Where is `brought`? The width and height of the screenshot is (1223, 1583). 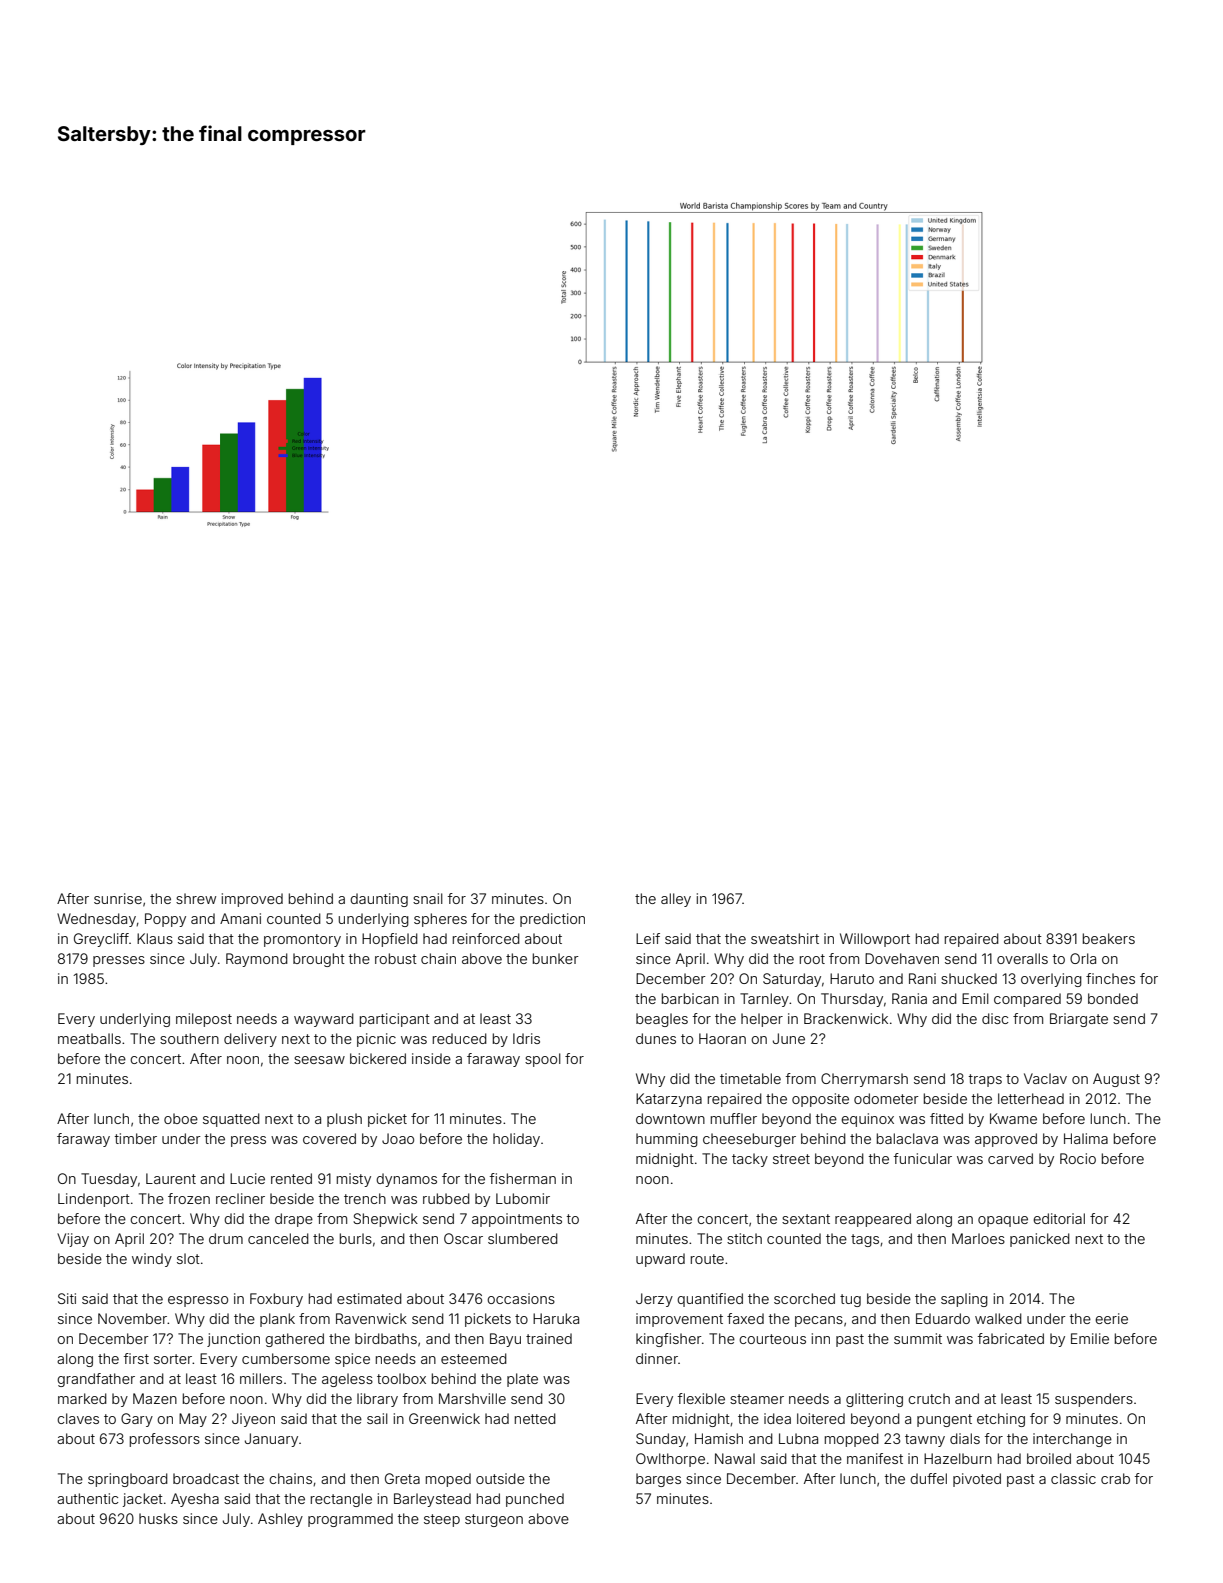
brought is located at coordinates (319, 960).
